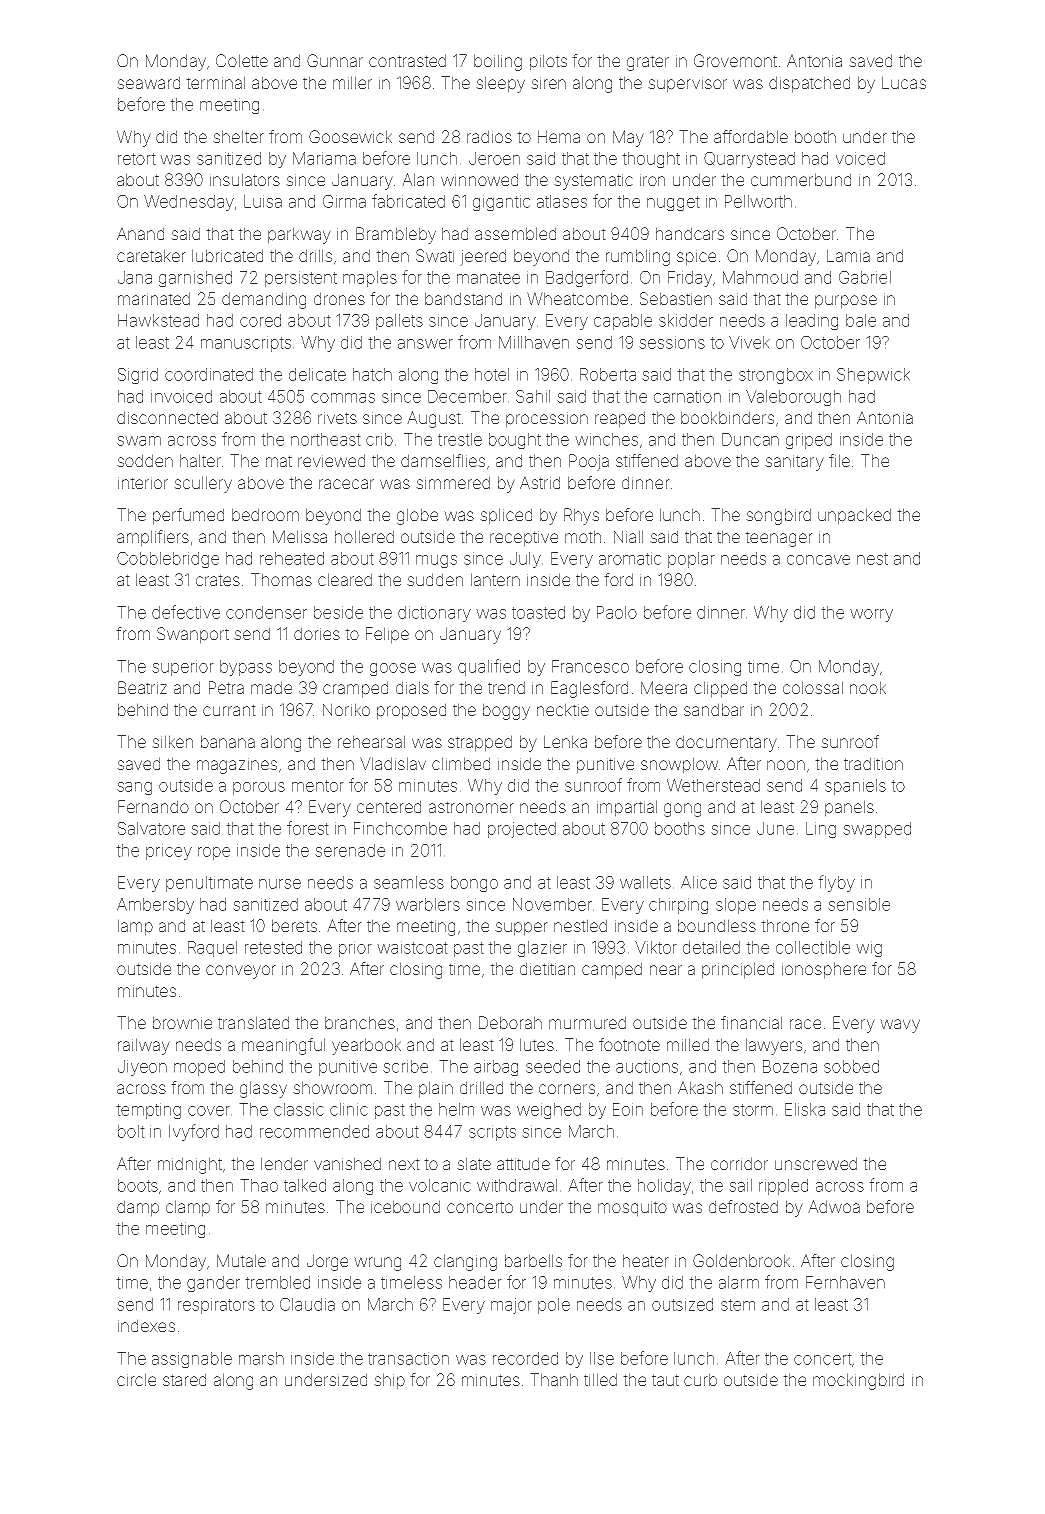 This screenshot has width=1045, height=1514. What do you see at coordinates (148, 82) in the screenshot?
I see `seaward` at bounding box center [148, 82].
